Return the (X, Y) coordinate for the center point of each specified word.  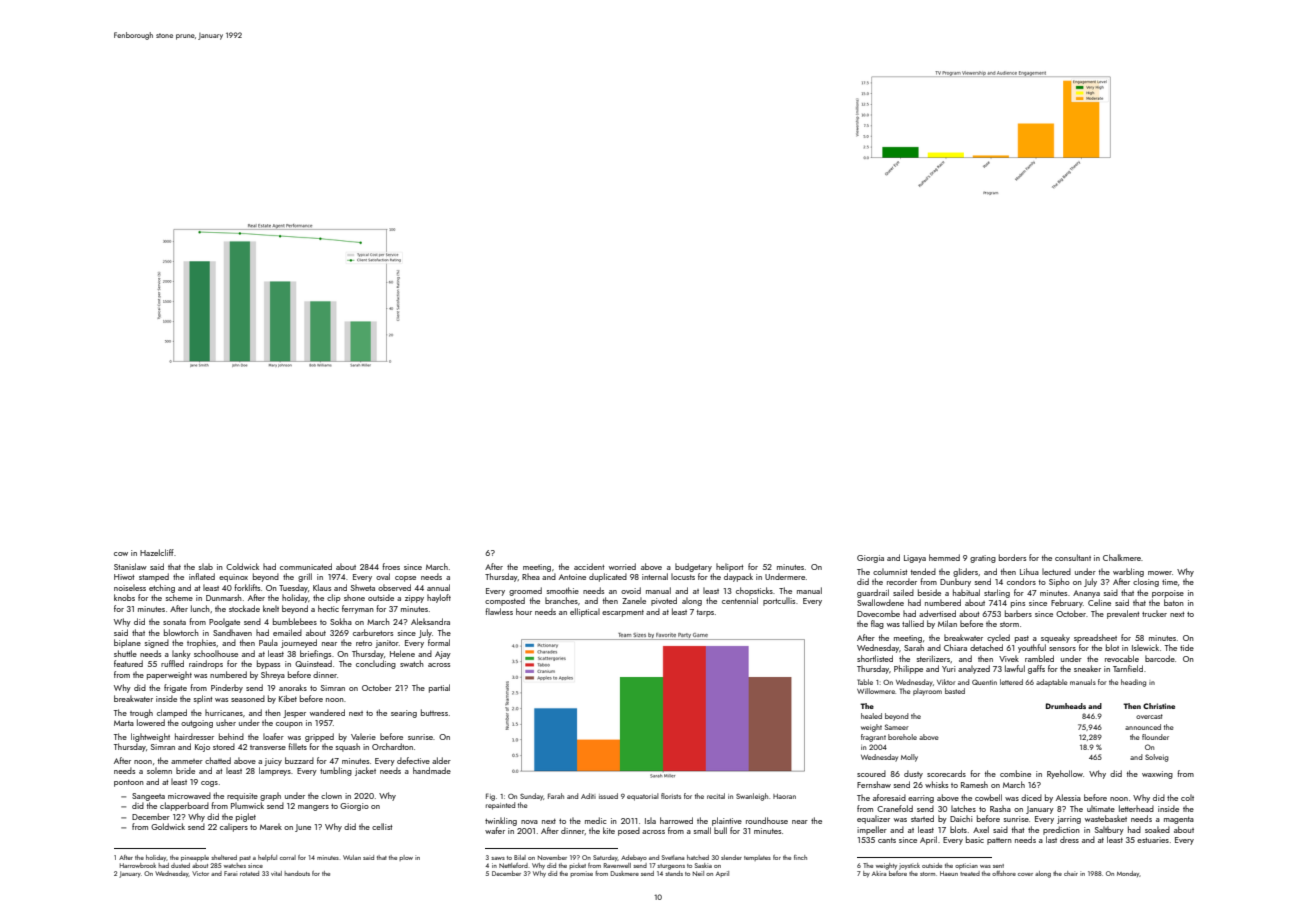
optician (966, 866)
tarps (705, 613)
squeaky (1055, 638)
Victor (200, 873)
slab (206, 566)
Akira (879, 873)
